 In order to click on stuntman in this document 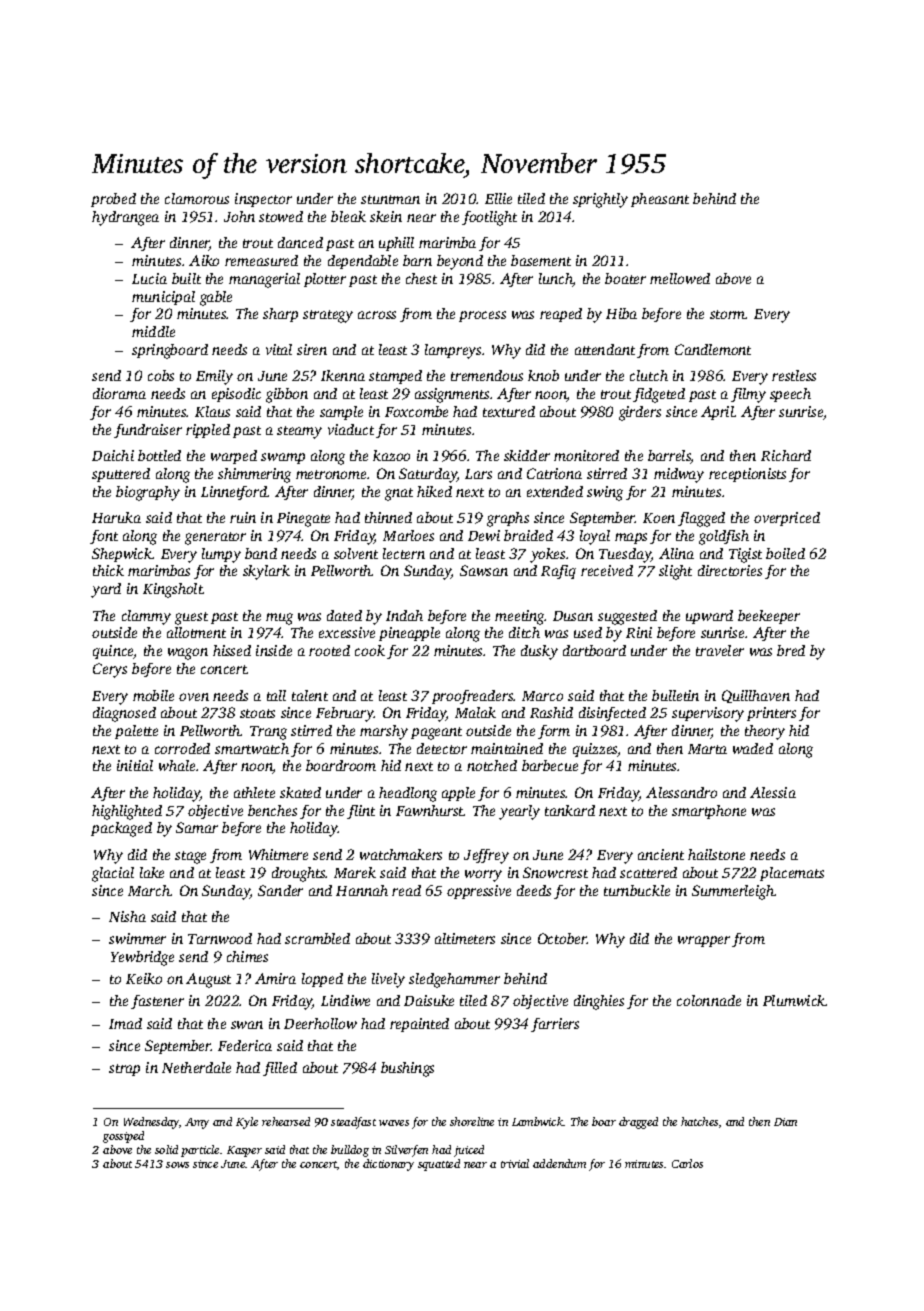, I will do `click(390, 199)`.
